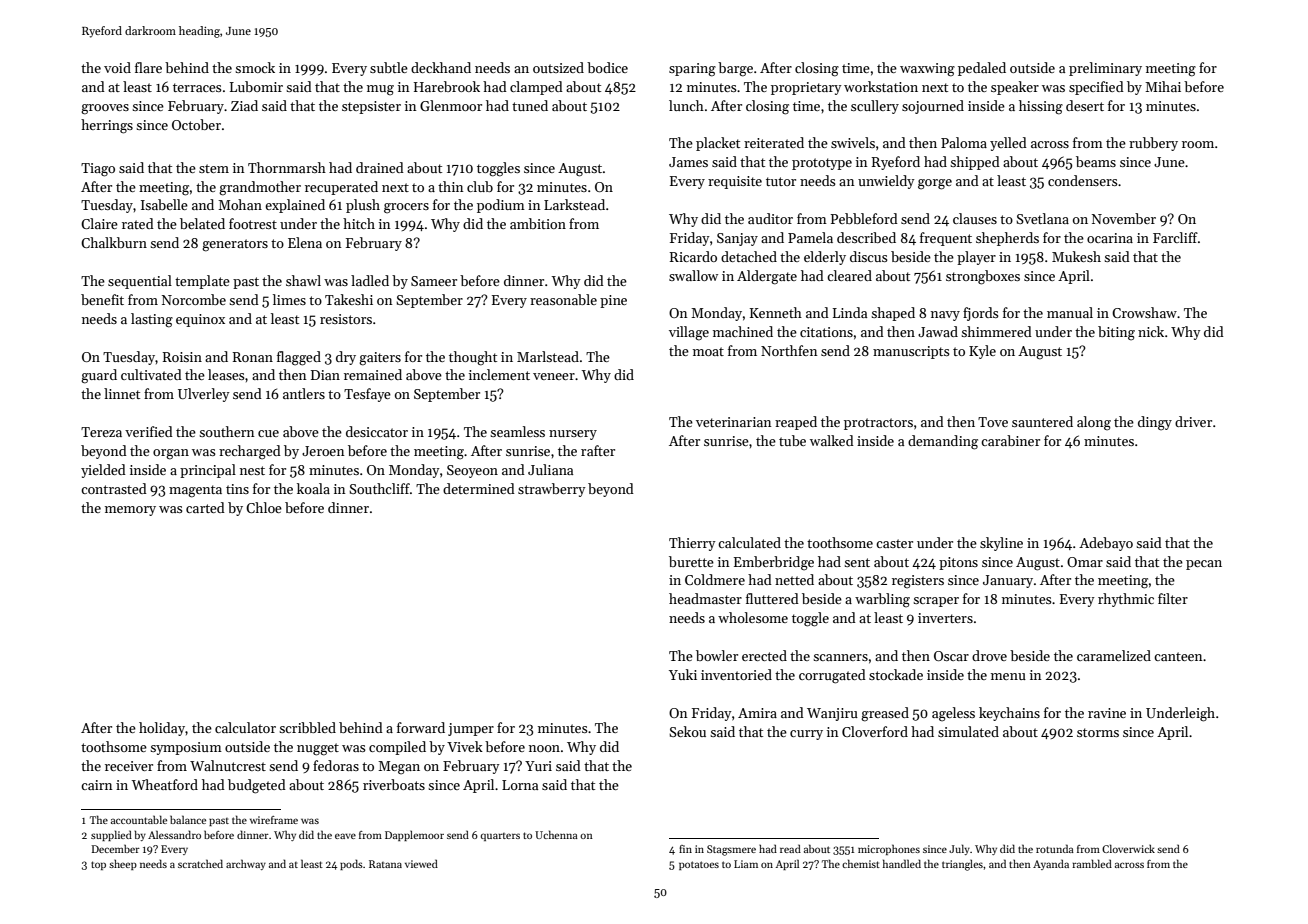  I want to click on carted, so click(205, 507).
